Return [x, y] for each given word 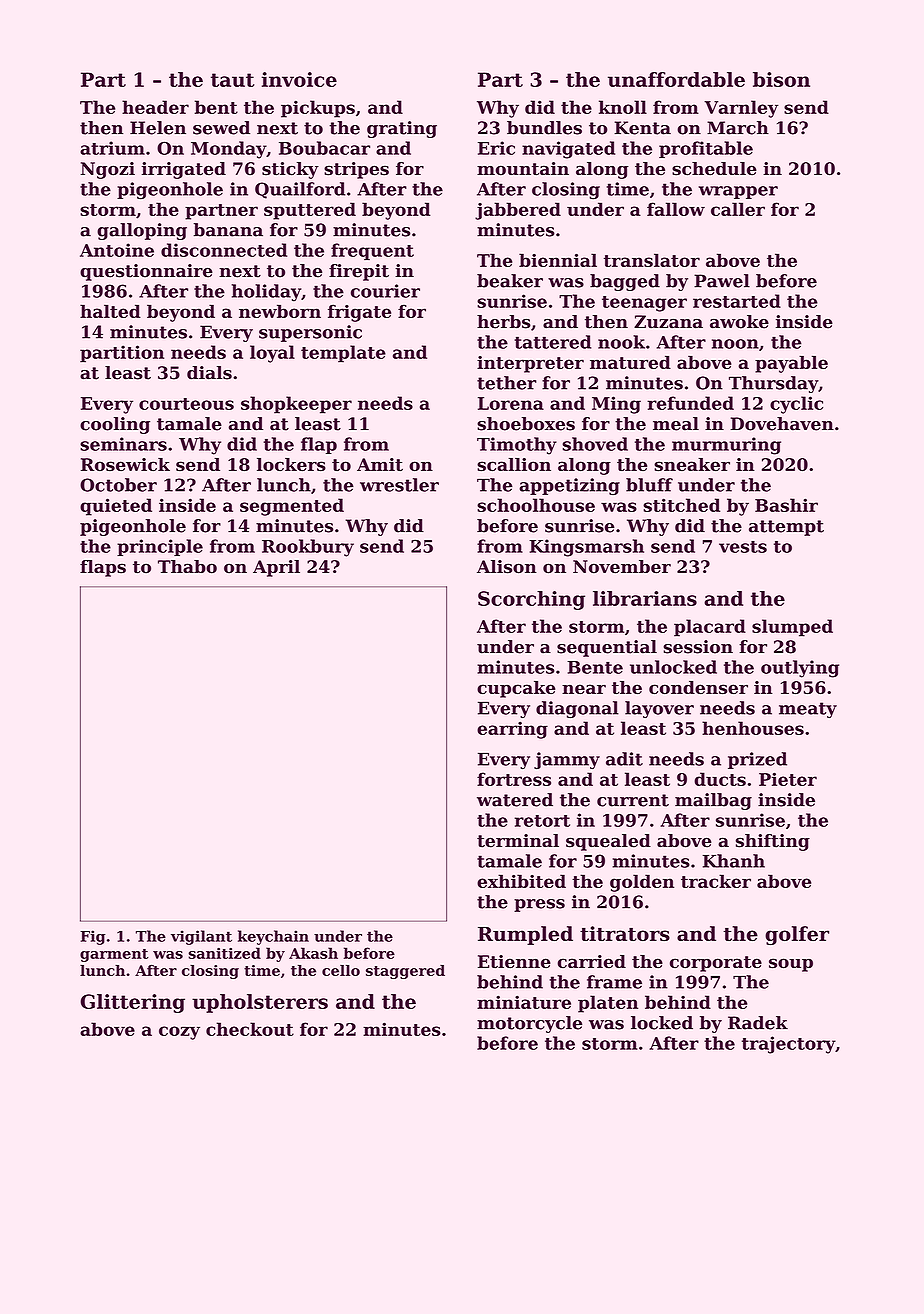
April [276, 568]
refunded [690, 403]
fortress [514, 779]
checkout [250, 1029]
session [698, 647]
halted [110, 311]
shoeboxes [526, 424]
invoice [299, 79]
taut [232, 80]
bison [781, 79]
